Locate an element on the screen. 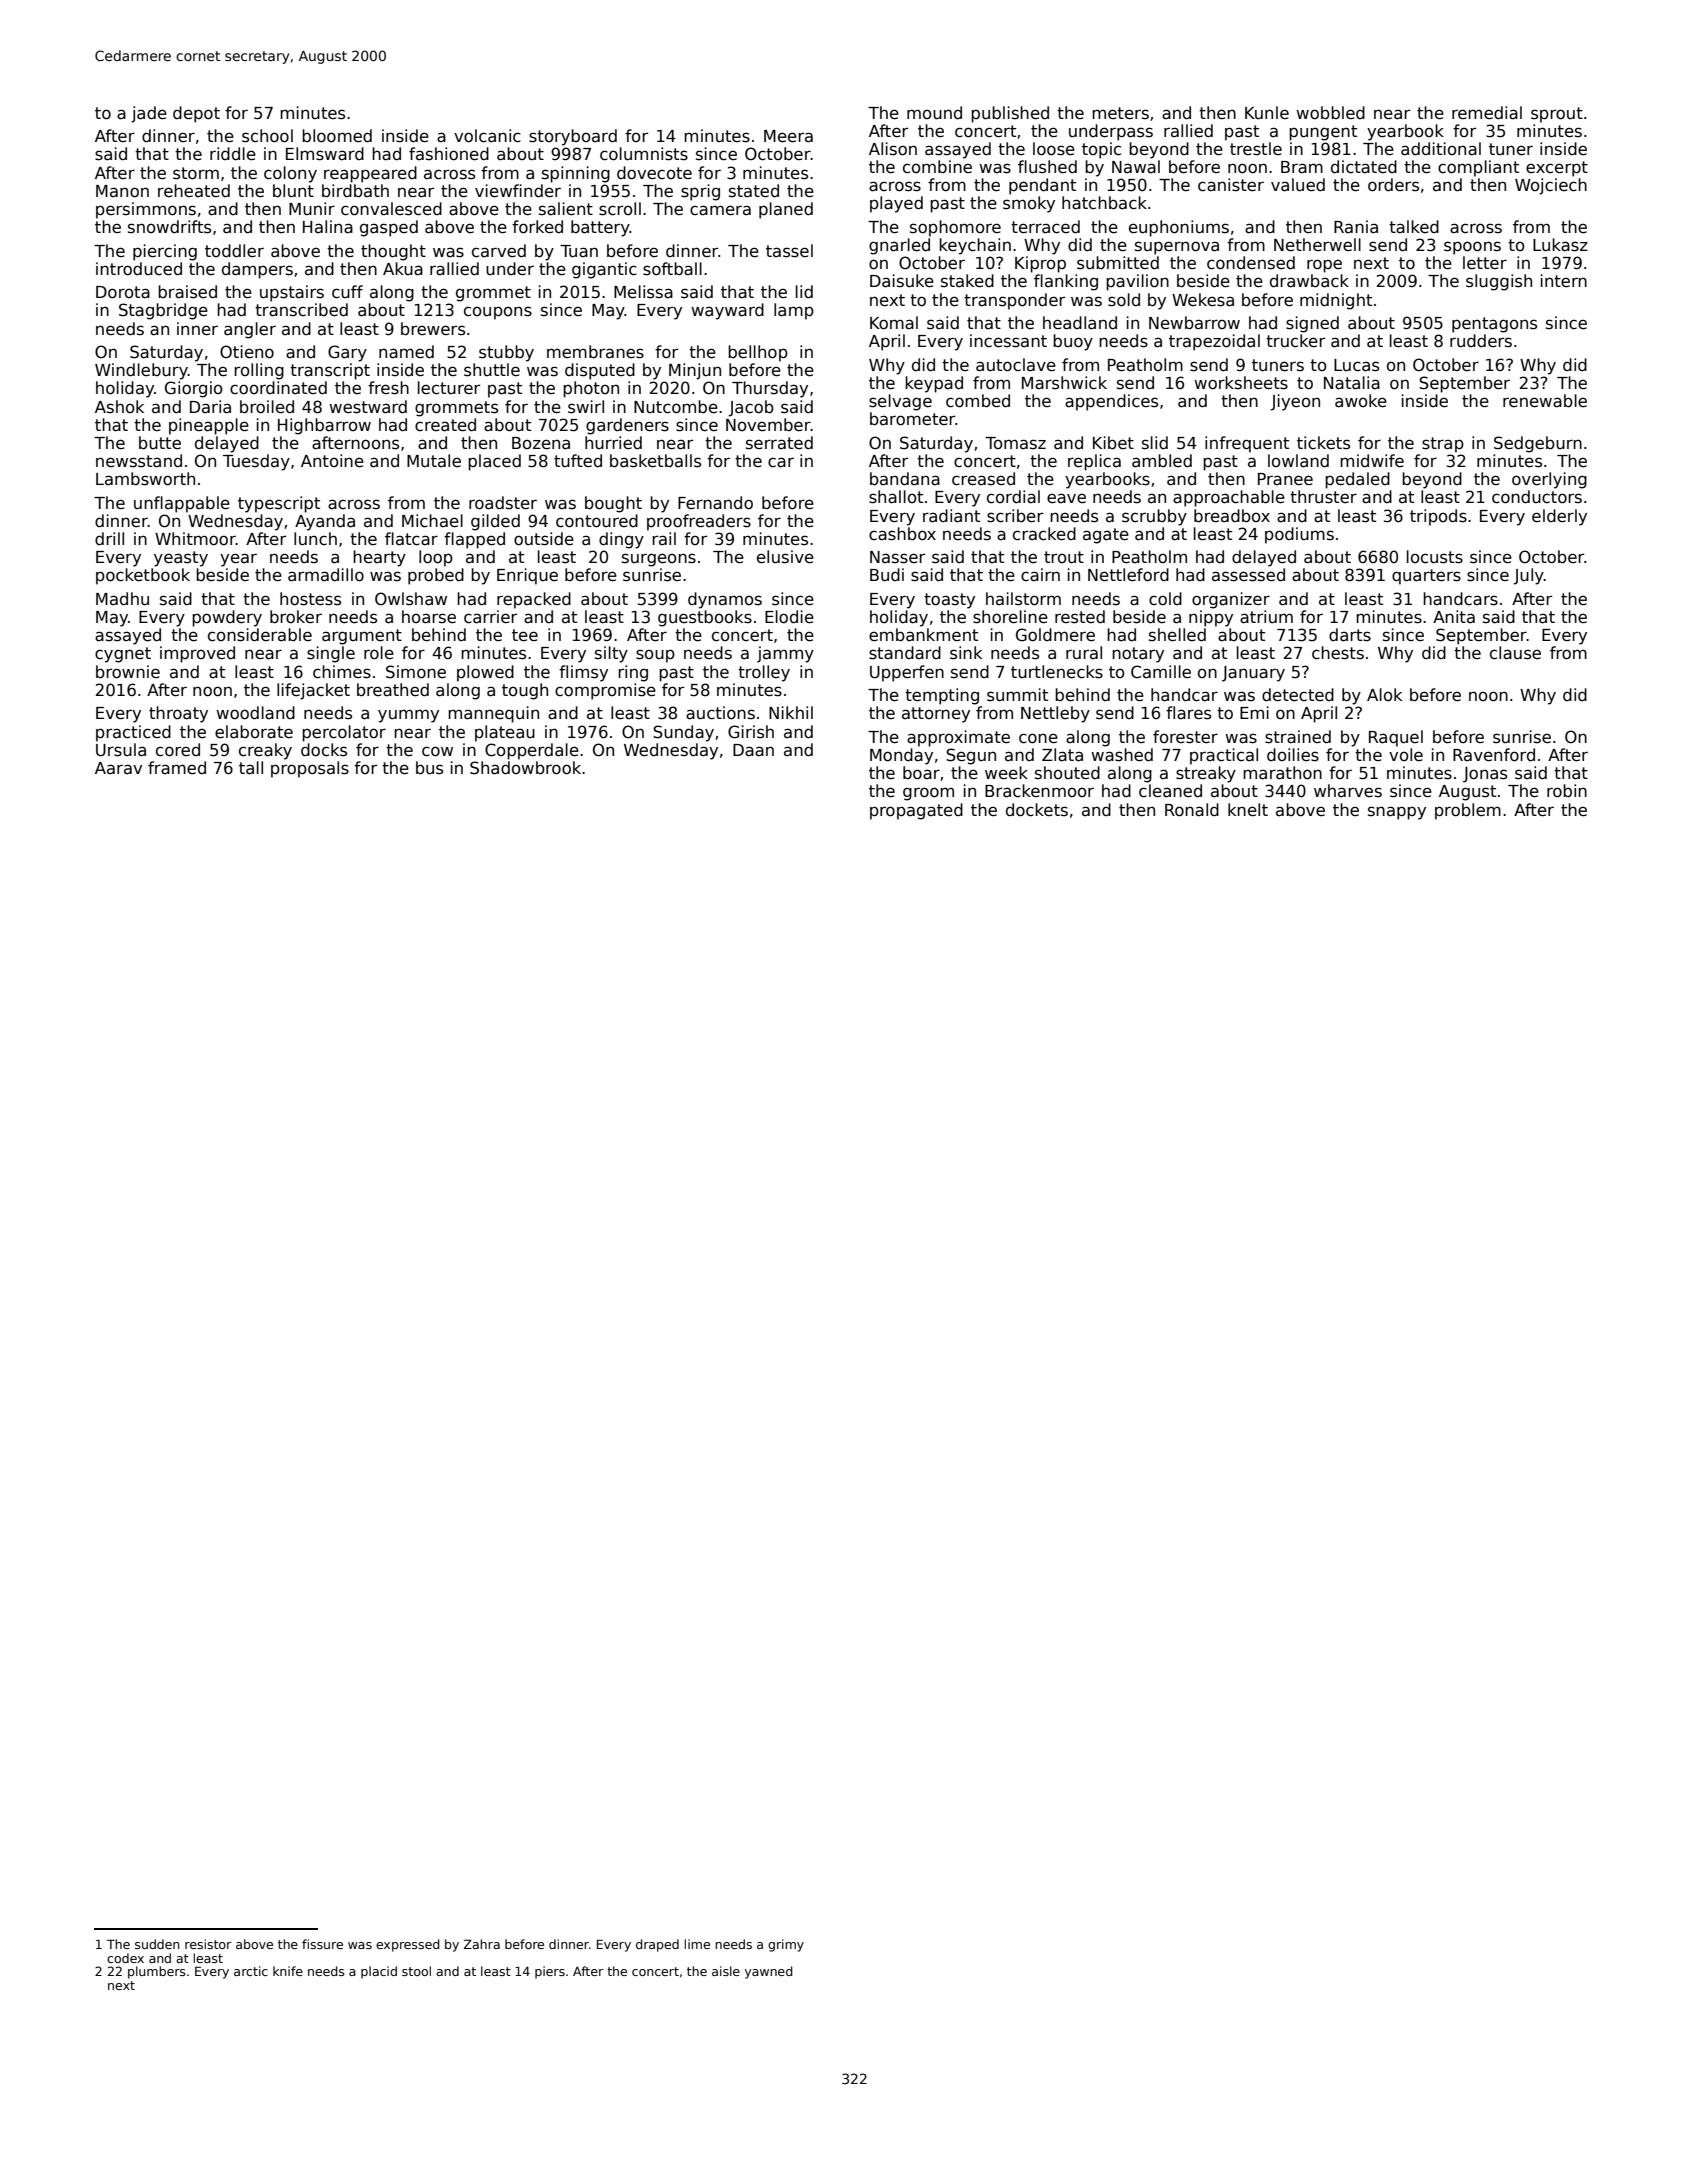 The height and width of the screenshot is (2178, 1683). yawned is located at coordinates (769, 1972).
